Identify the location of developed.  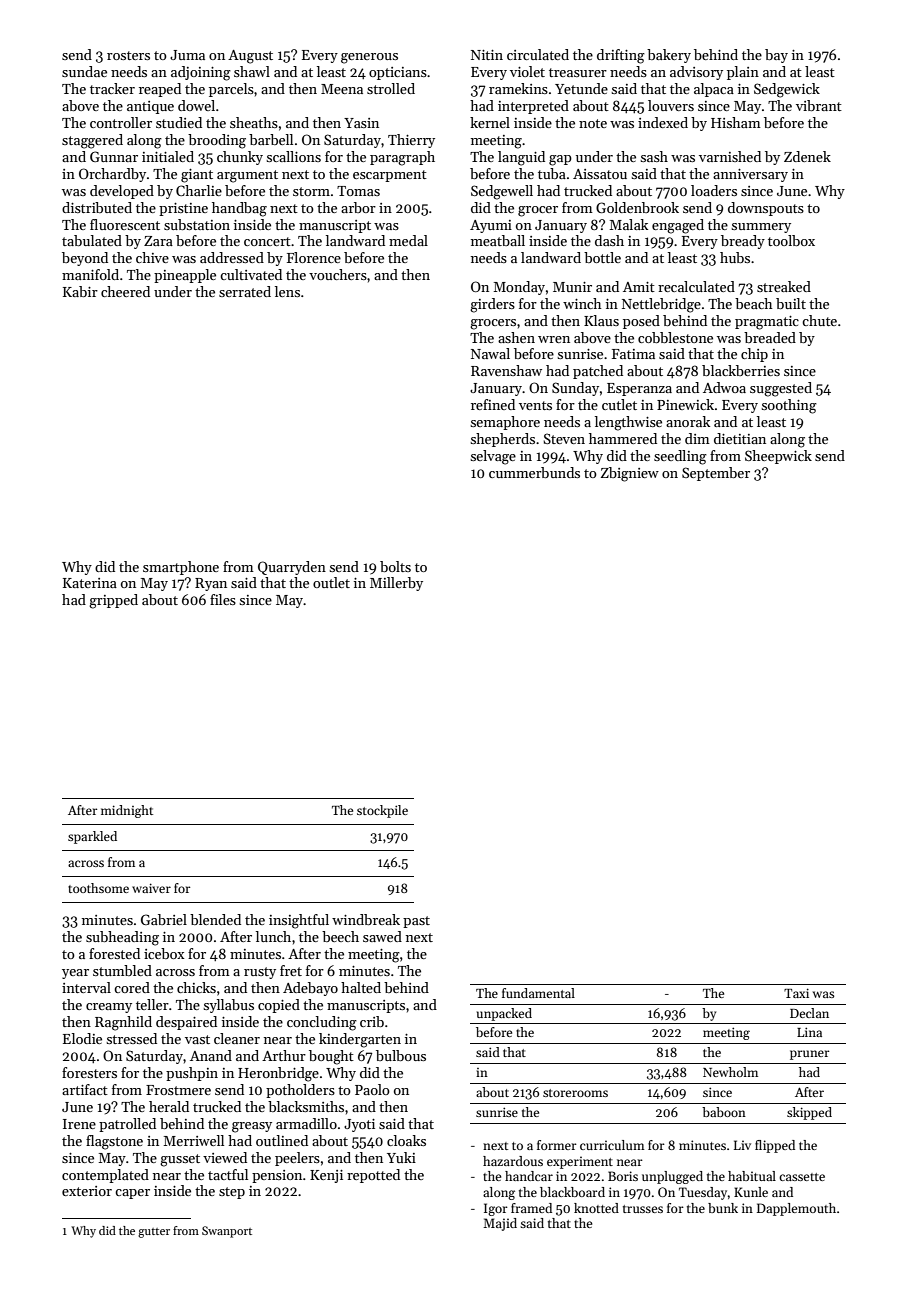
(122, 192).
